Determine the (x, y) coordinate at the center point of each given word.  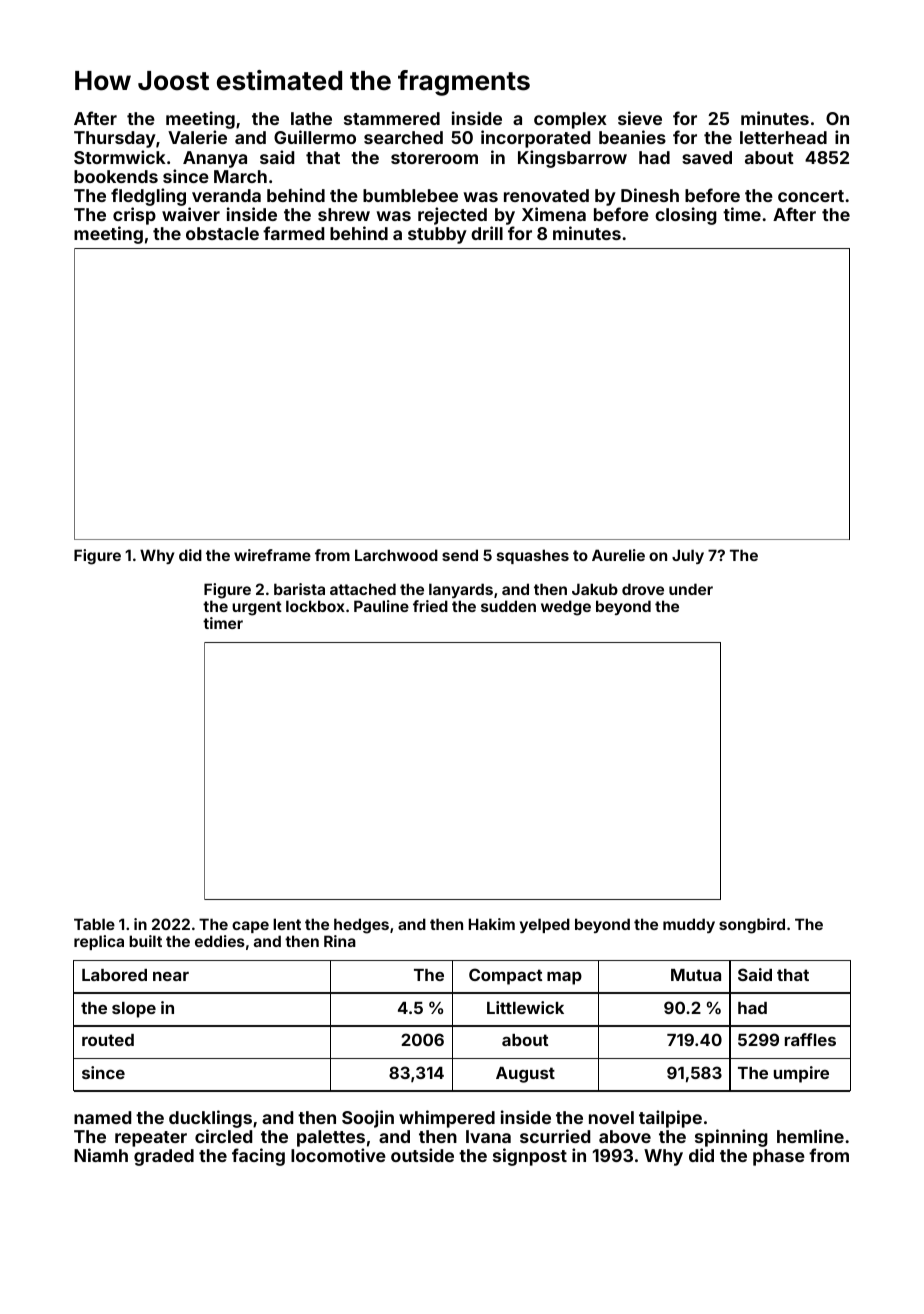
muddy (689, 925)
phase (779, 1157)
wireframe (272, 555)
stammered (392, 118)
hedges (361, 926)
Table (94, 924)
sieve (640, 118)
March (240, 176)
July (688, 556)
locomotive (338, 1155)
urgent (257, 608)
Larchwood (396, 555)
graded (164, 1157)
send (460, 555)
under (691, 589)
